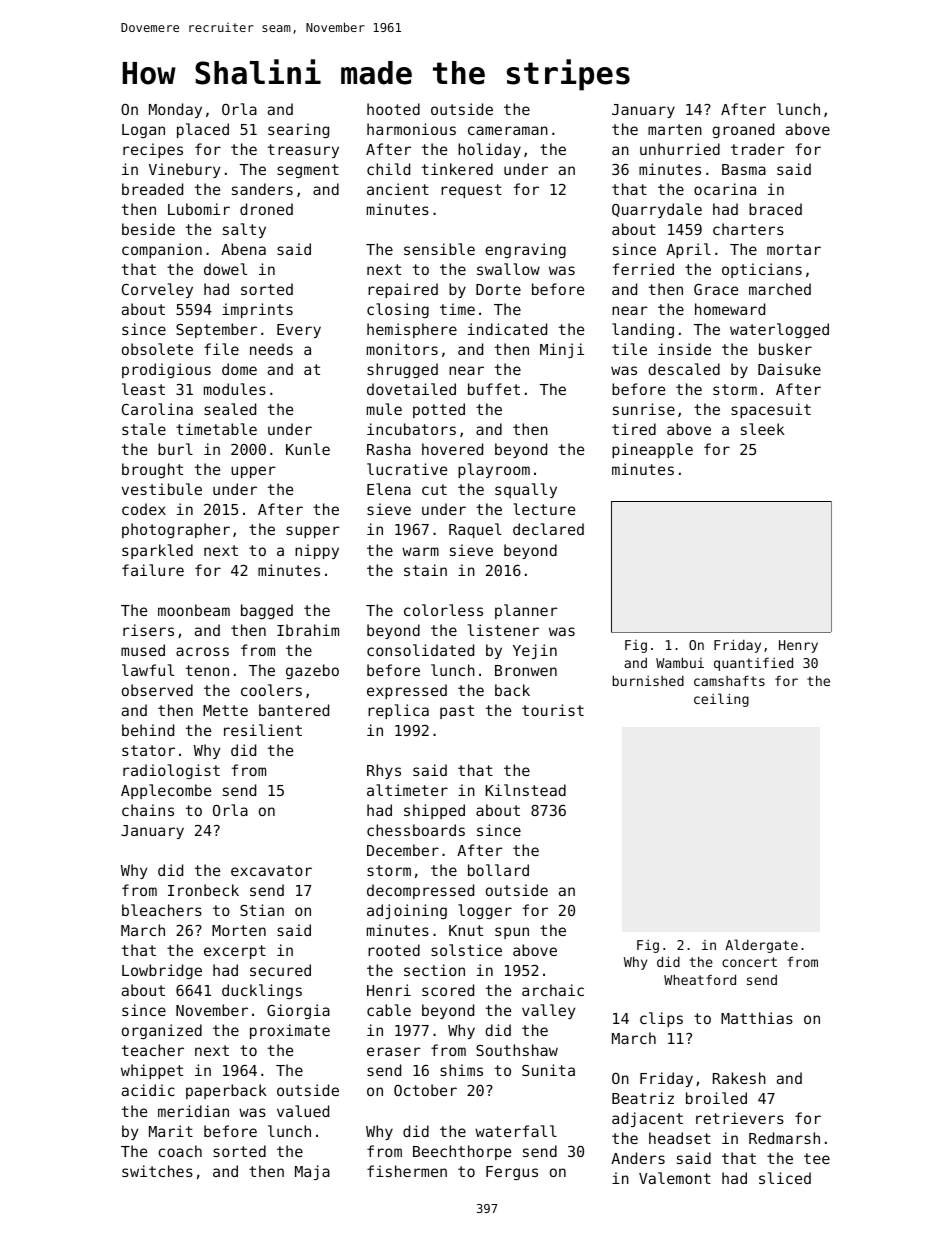  What do you see at coordinates (498, 870) in the screenshot?
I see `bollard` at bounding box center [498, 870].
